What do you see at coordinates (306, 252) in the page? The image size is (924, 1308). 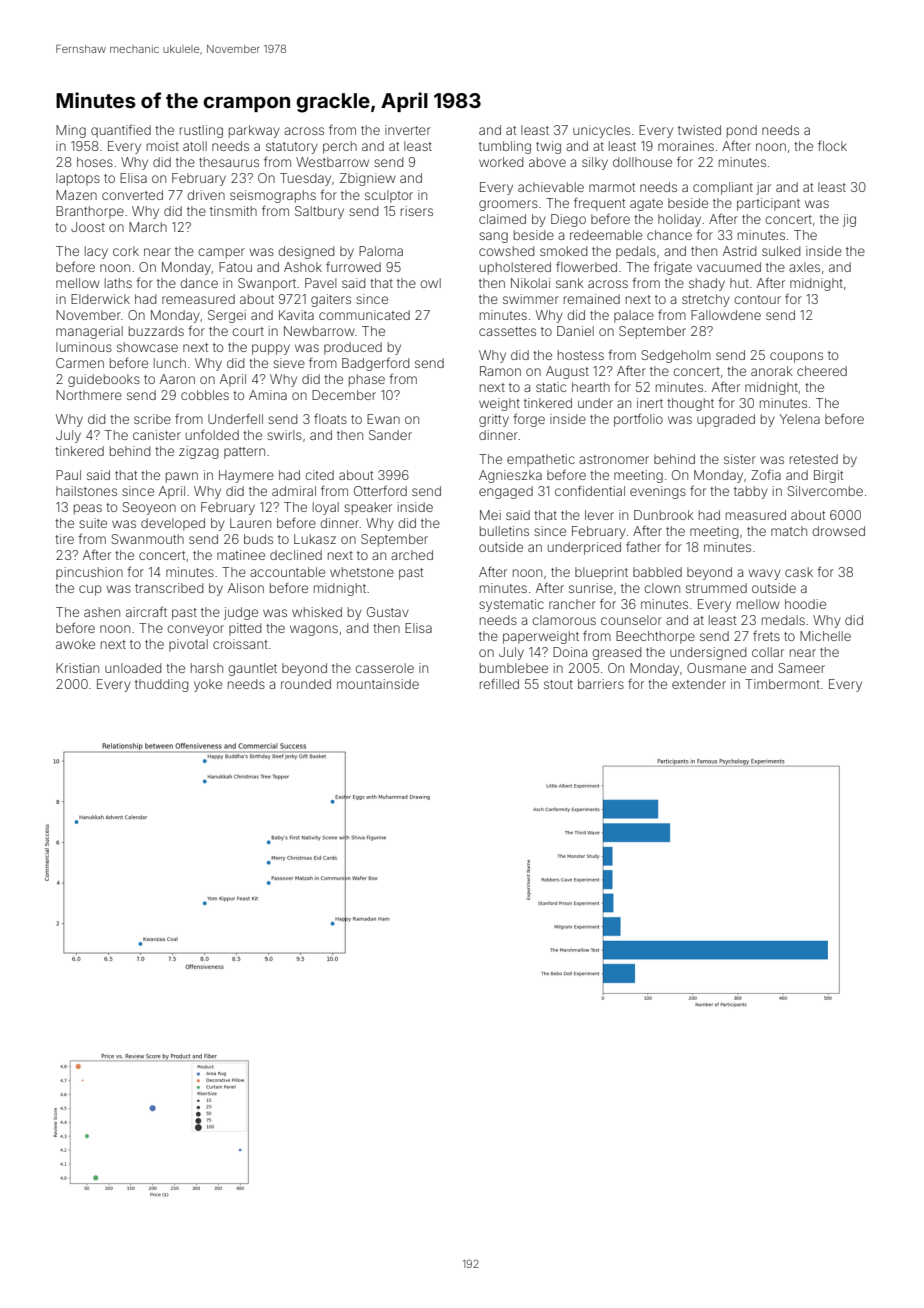 I see `designed` at bounding box center [306, 252].
